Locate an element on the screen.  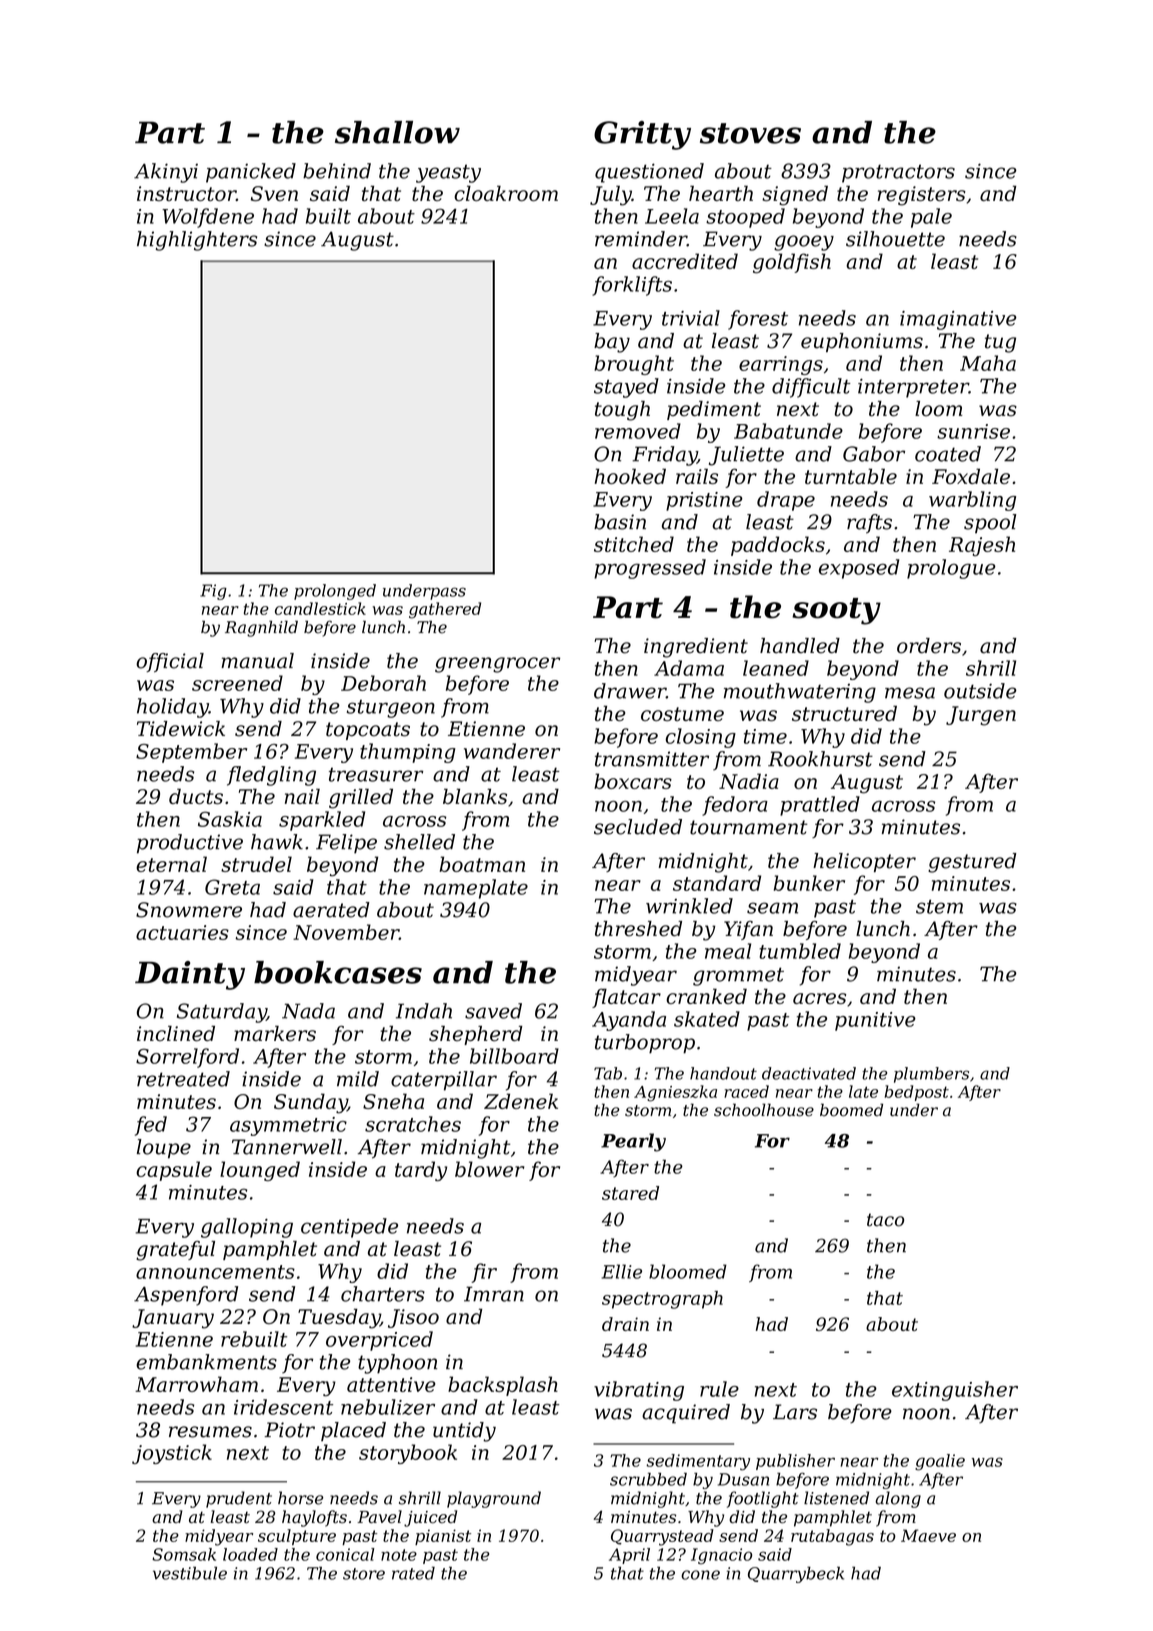
Pavel is located at coordinates (379, 1517).
